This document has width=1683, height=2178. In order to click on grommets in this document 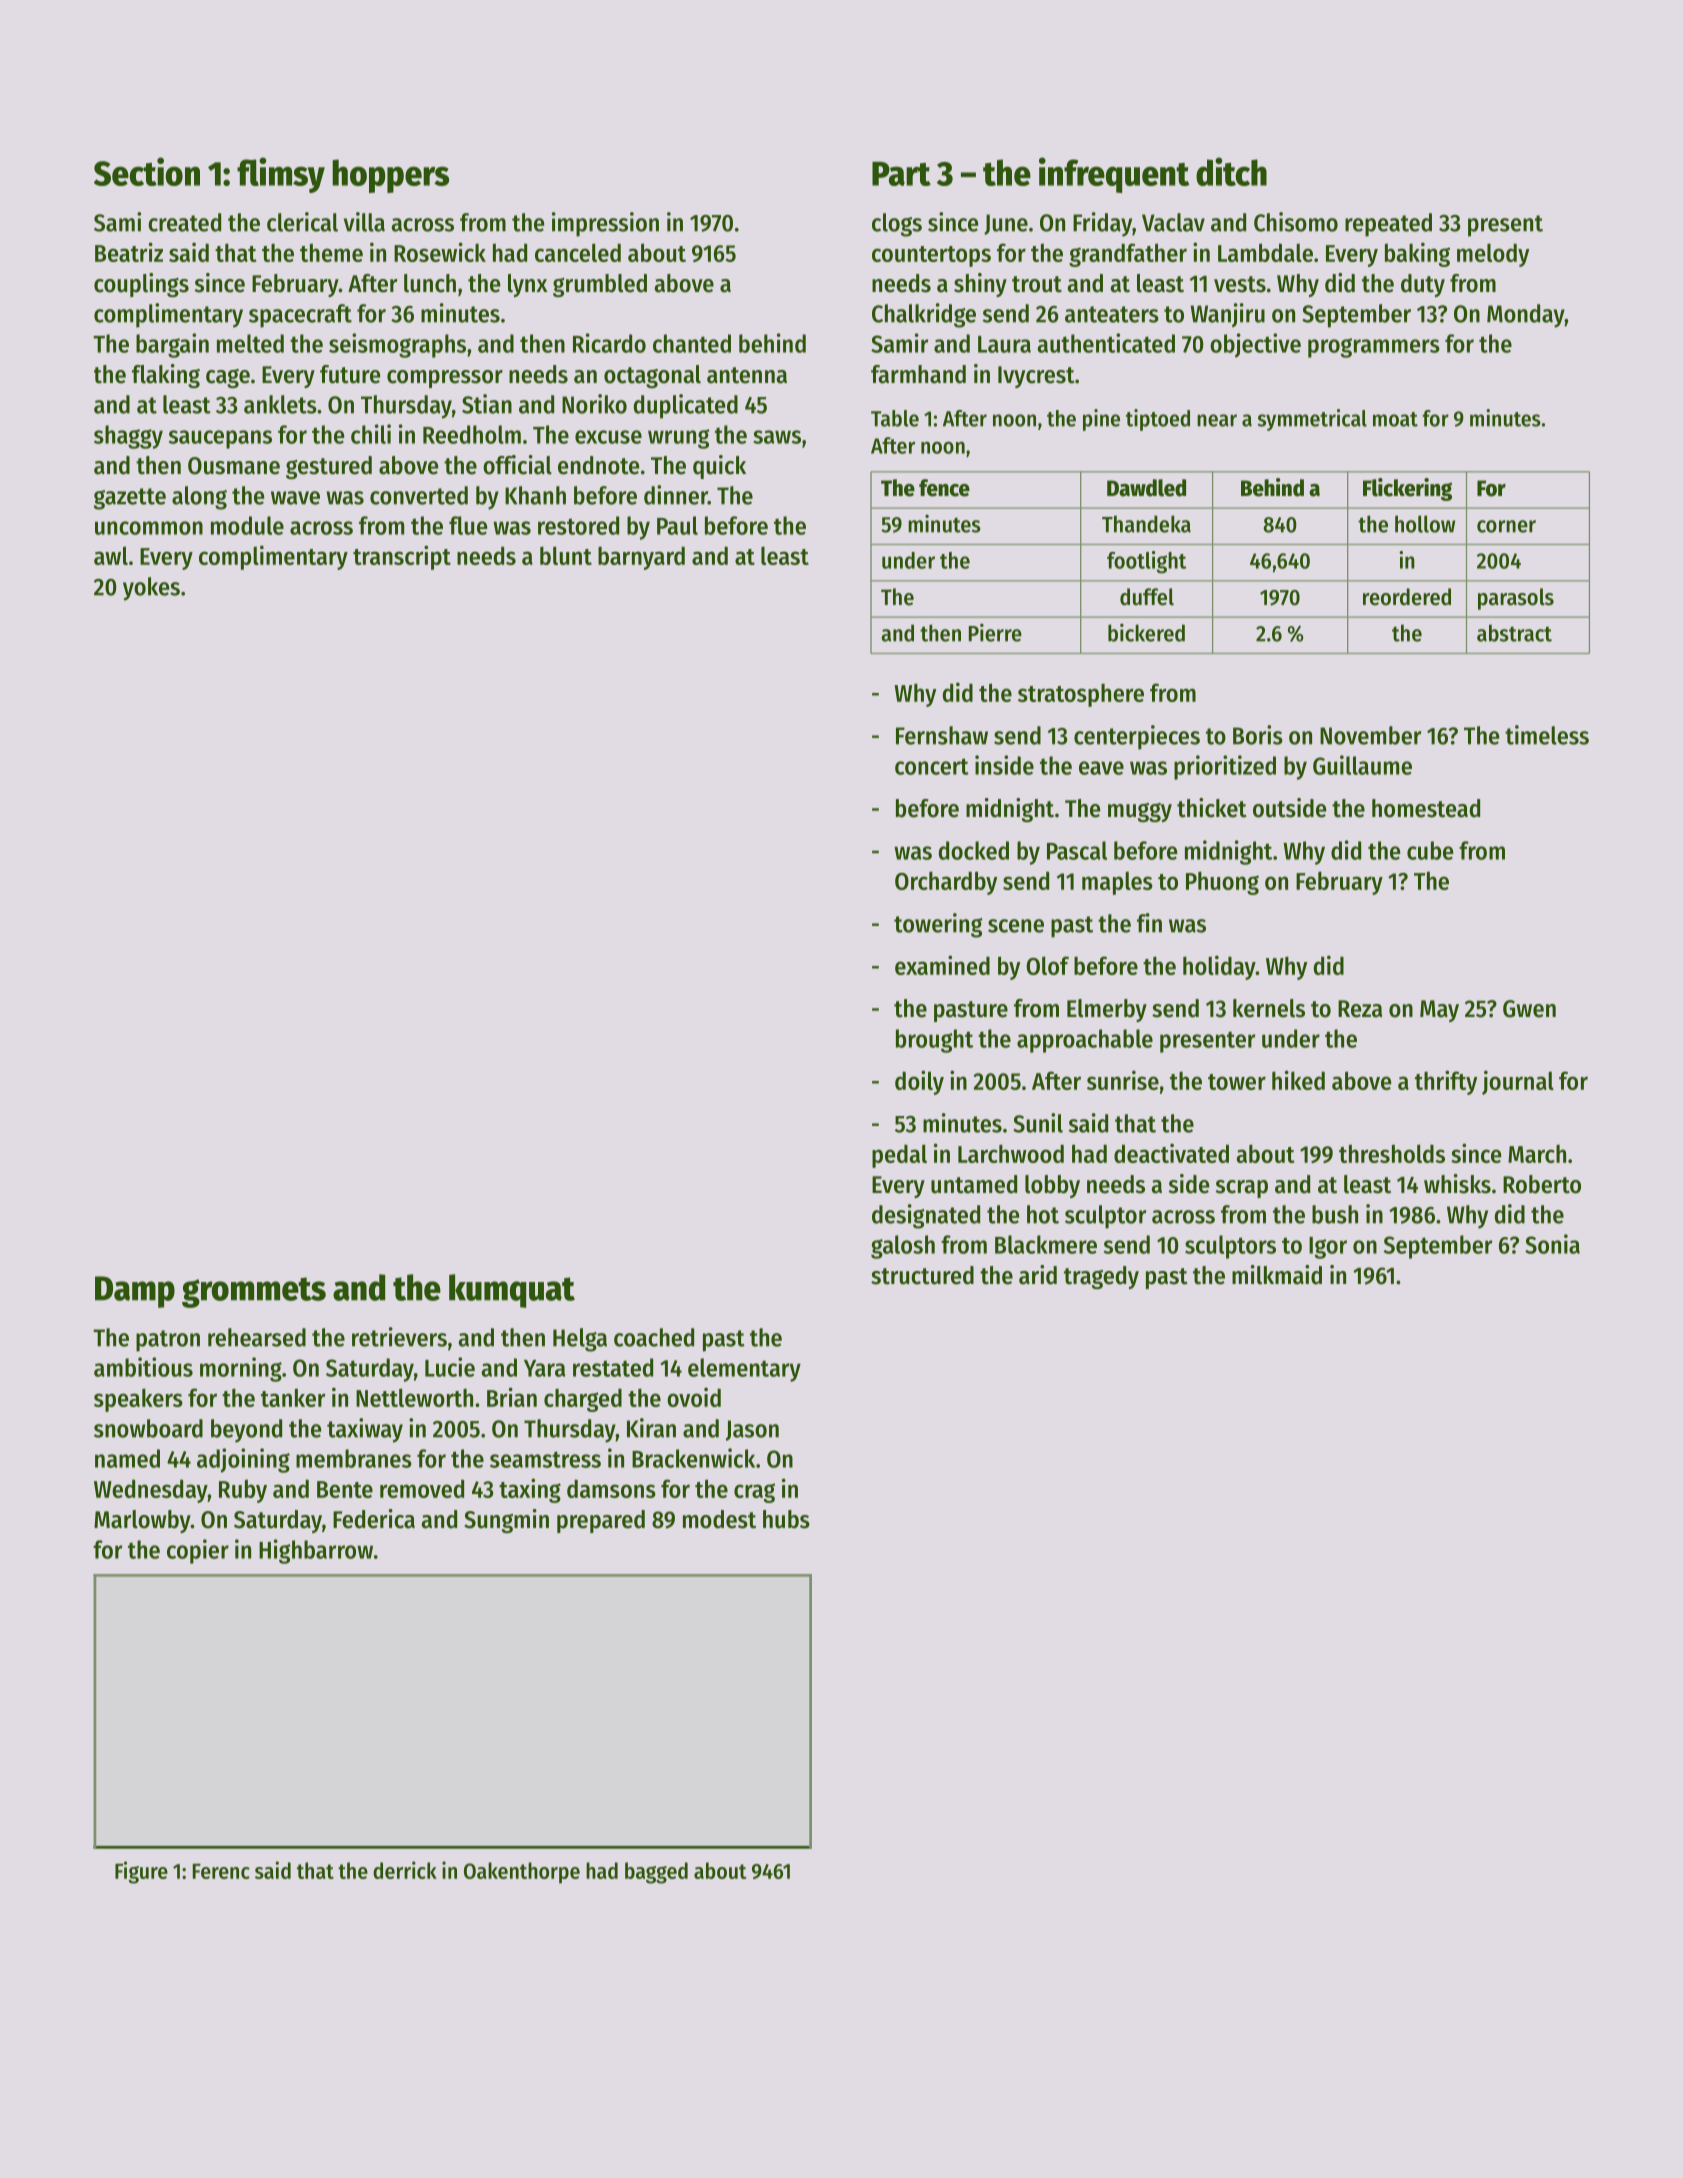, I will do `click(254, 1292)`.
